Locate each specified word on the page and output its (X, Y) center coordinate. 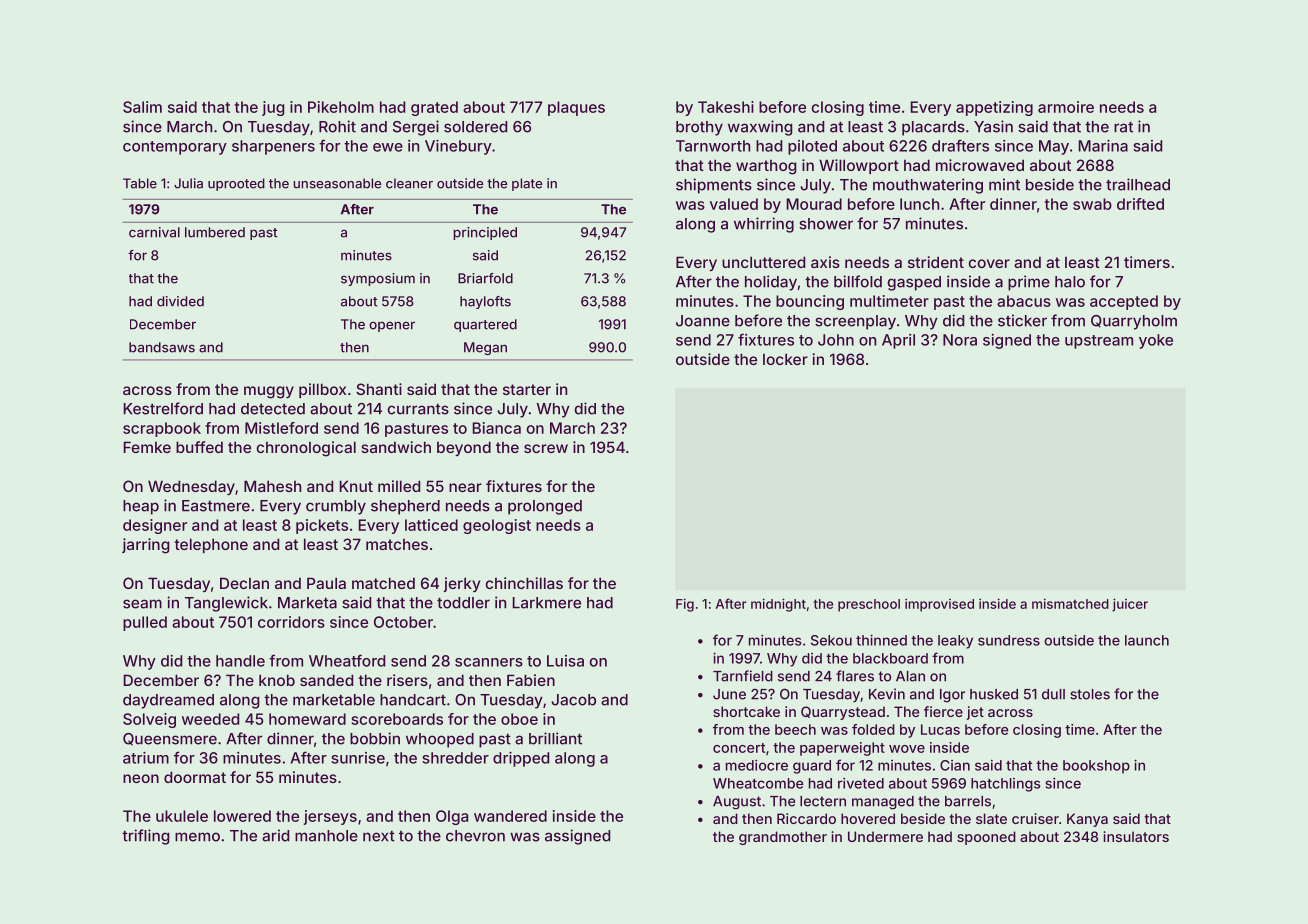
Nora (960, 340)
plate (527, 184)
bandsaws (162, 347)
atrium (146, 758)
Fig (685, 605)
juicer (1130, 605)
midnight (778, 605)
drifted (1140, 204)
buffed (199, 447)
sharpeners (273, 147)
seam (142, 604)
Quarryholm (1134, 322)
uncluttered (763, 262)
